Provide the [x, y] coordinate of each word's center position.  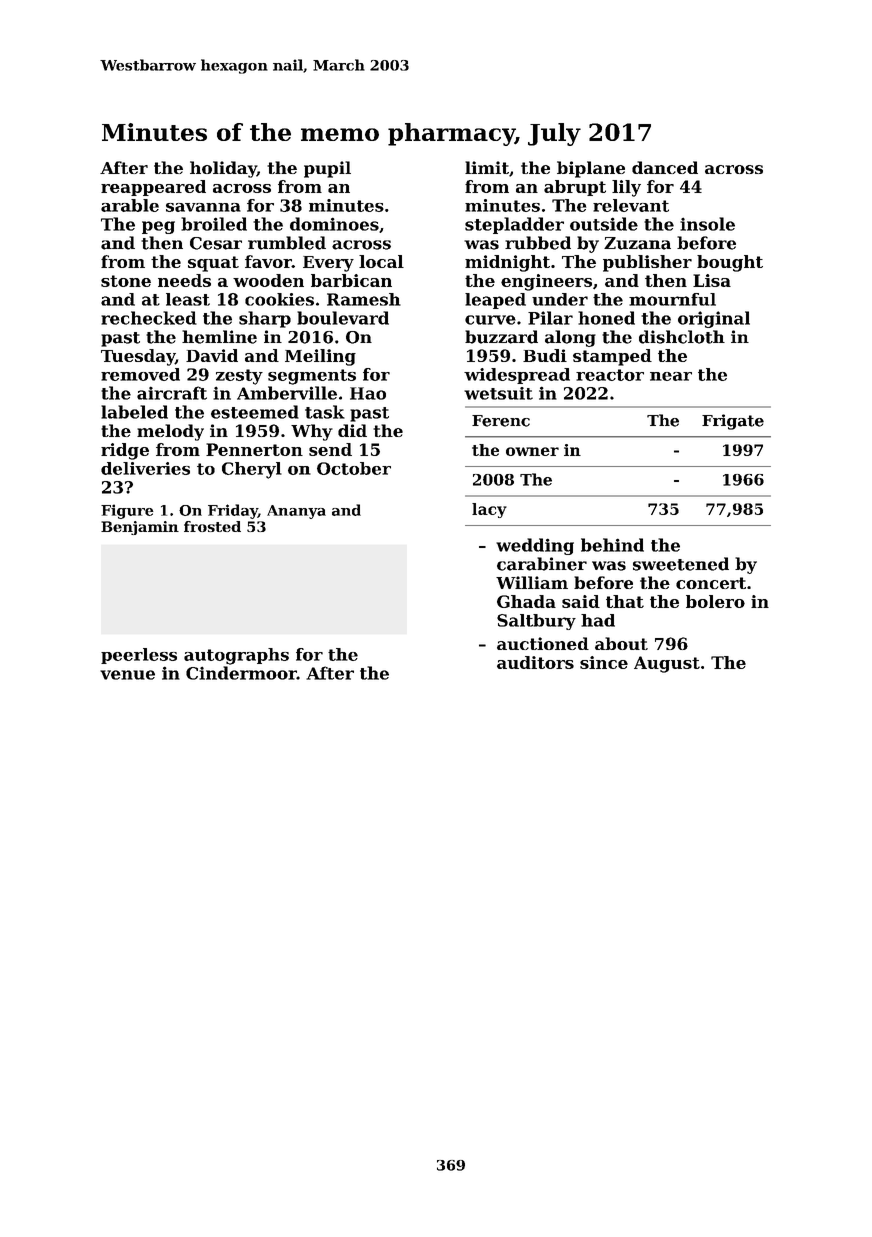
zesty [239, 377]
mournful [672, 299]
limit [487, 167]
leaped [495, 301]
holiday [223, 169]
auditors [535, 662]
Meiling [320, 357]
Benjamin [140, 528]
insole [707, 224]
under [560, 299]
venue [127, 675]
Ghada [526, 601]
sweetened [681, 564]
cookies [279, 299]
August [667, 664]
